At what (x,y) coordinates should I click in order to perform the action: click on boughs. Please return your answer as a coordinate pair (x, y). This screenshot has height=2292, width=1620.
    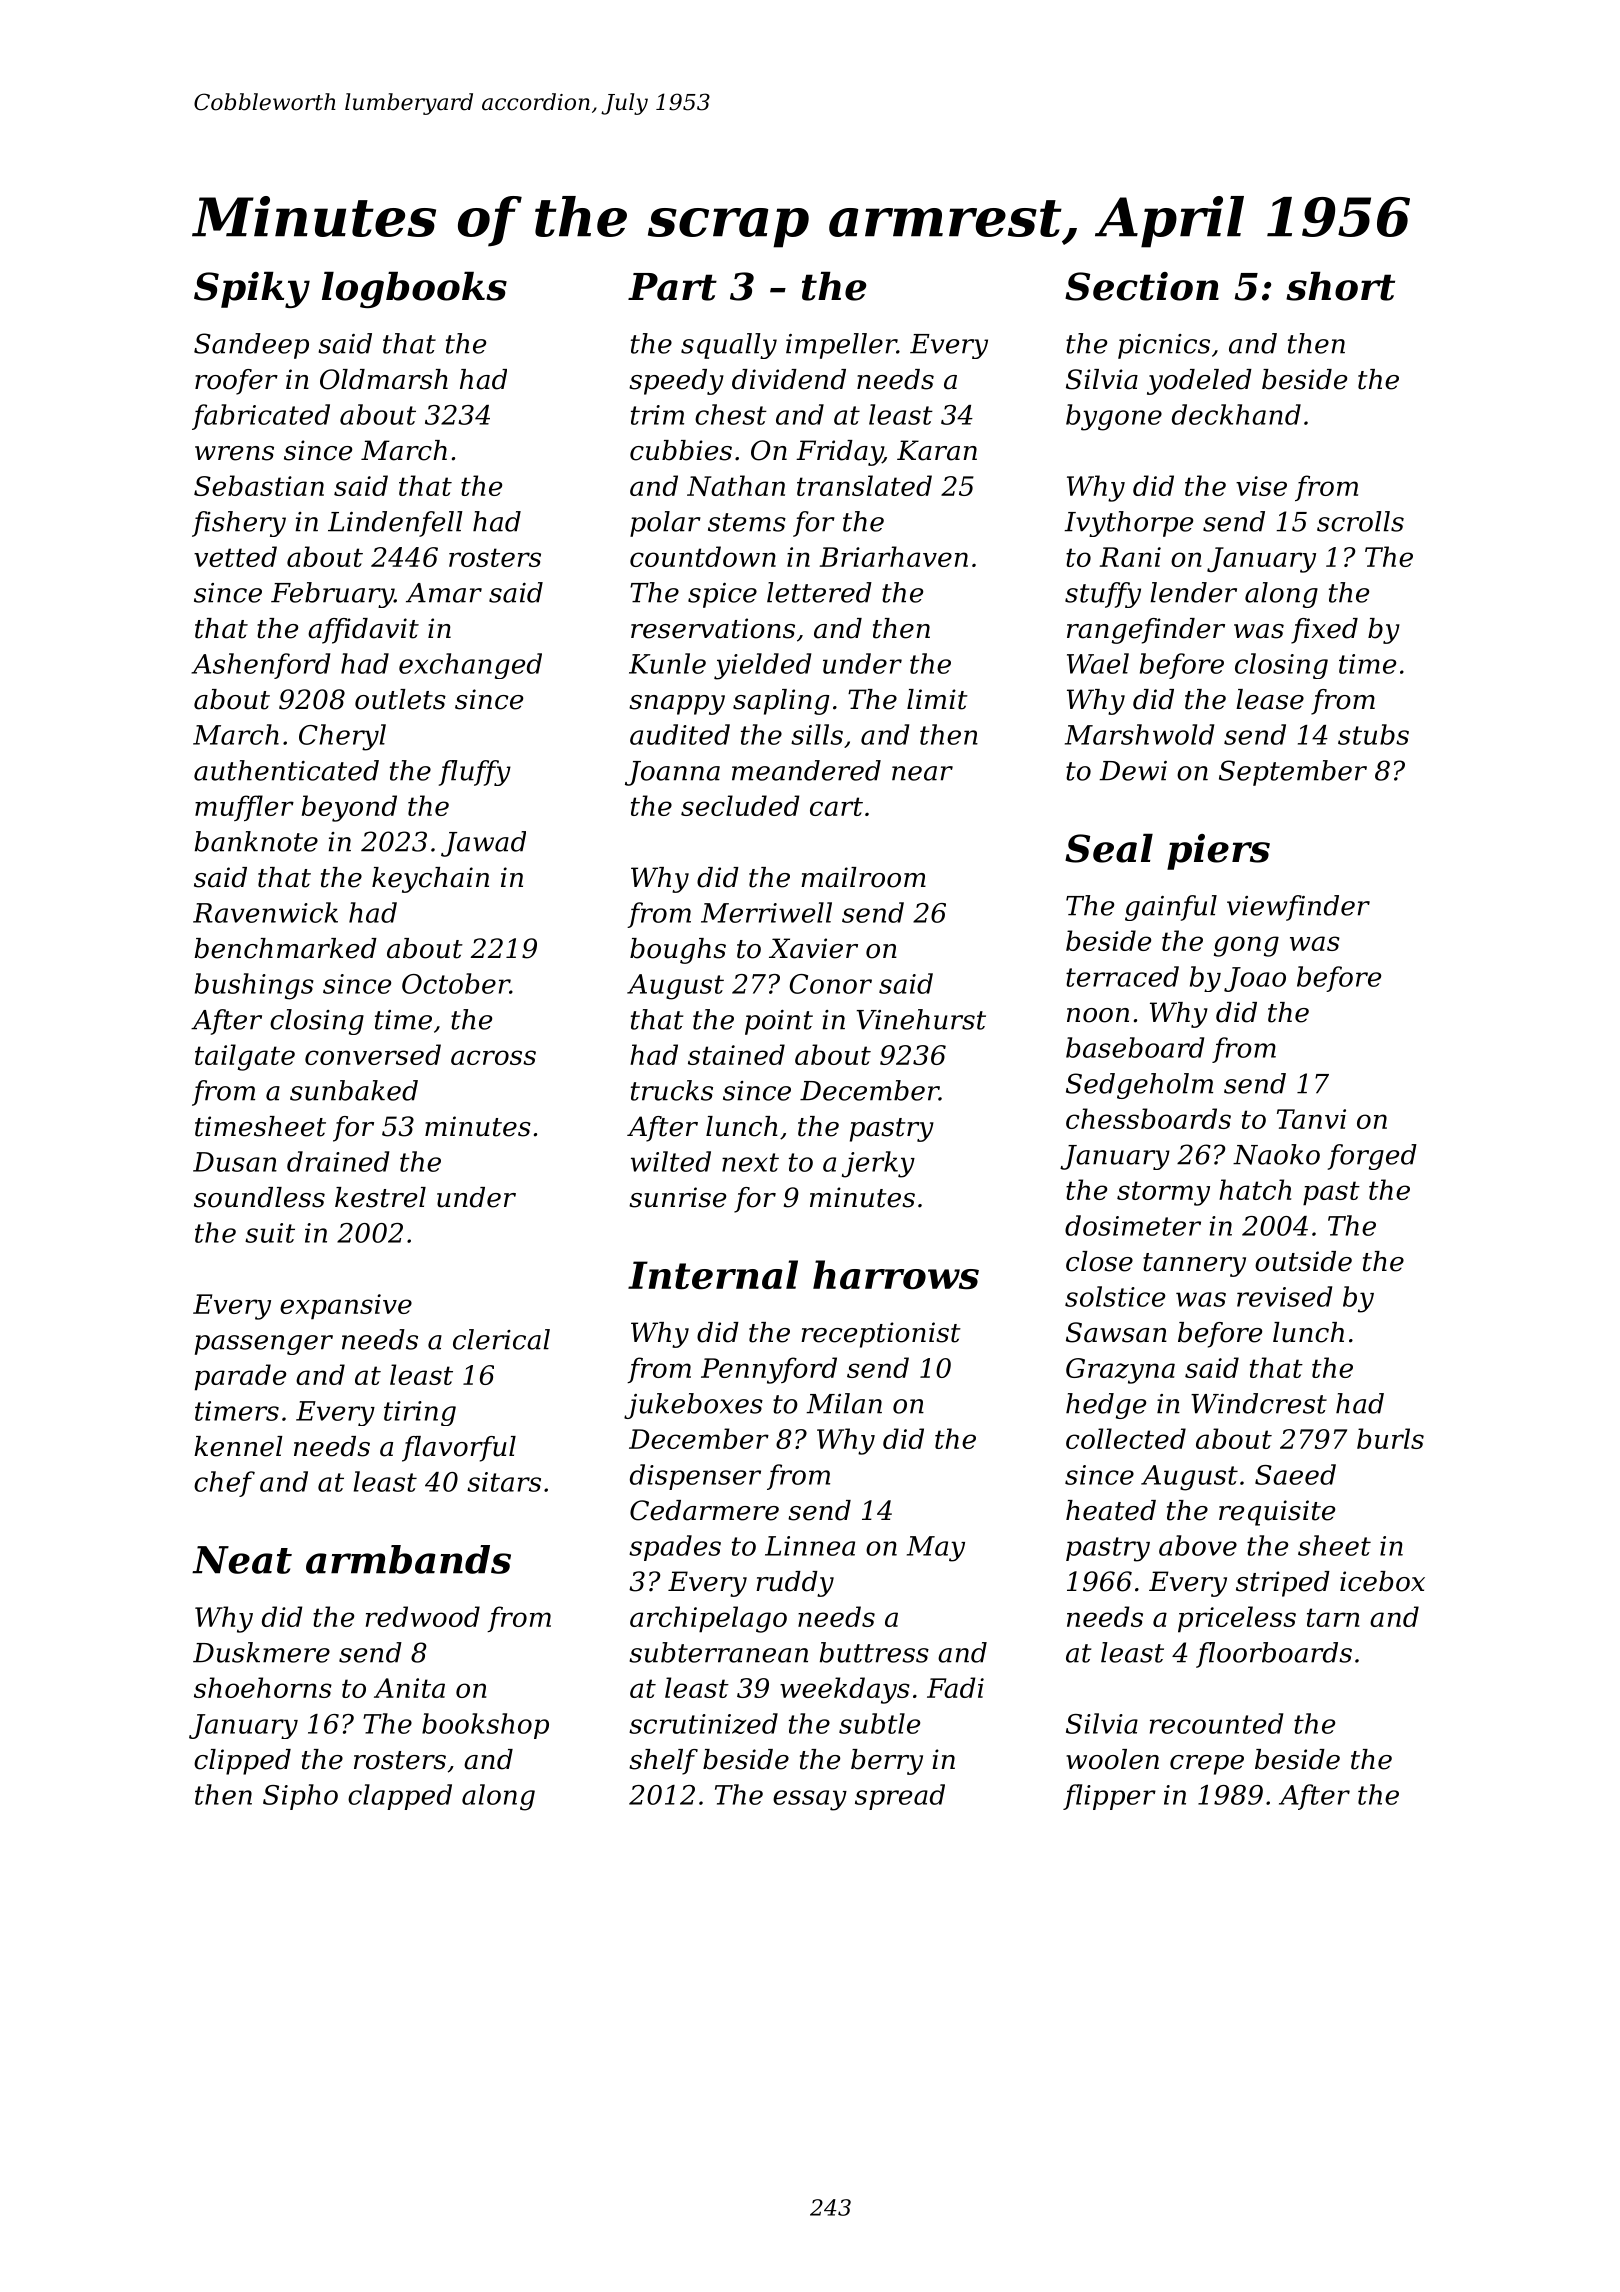
    Looking at the image, I should click on (678, 951).
